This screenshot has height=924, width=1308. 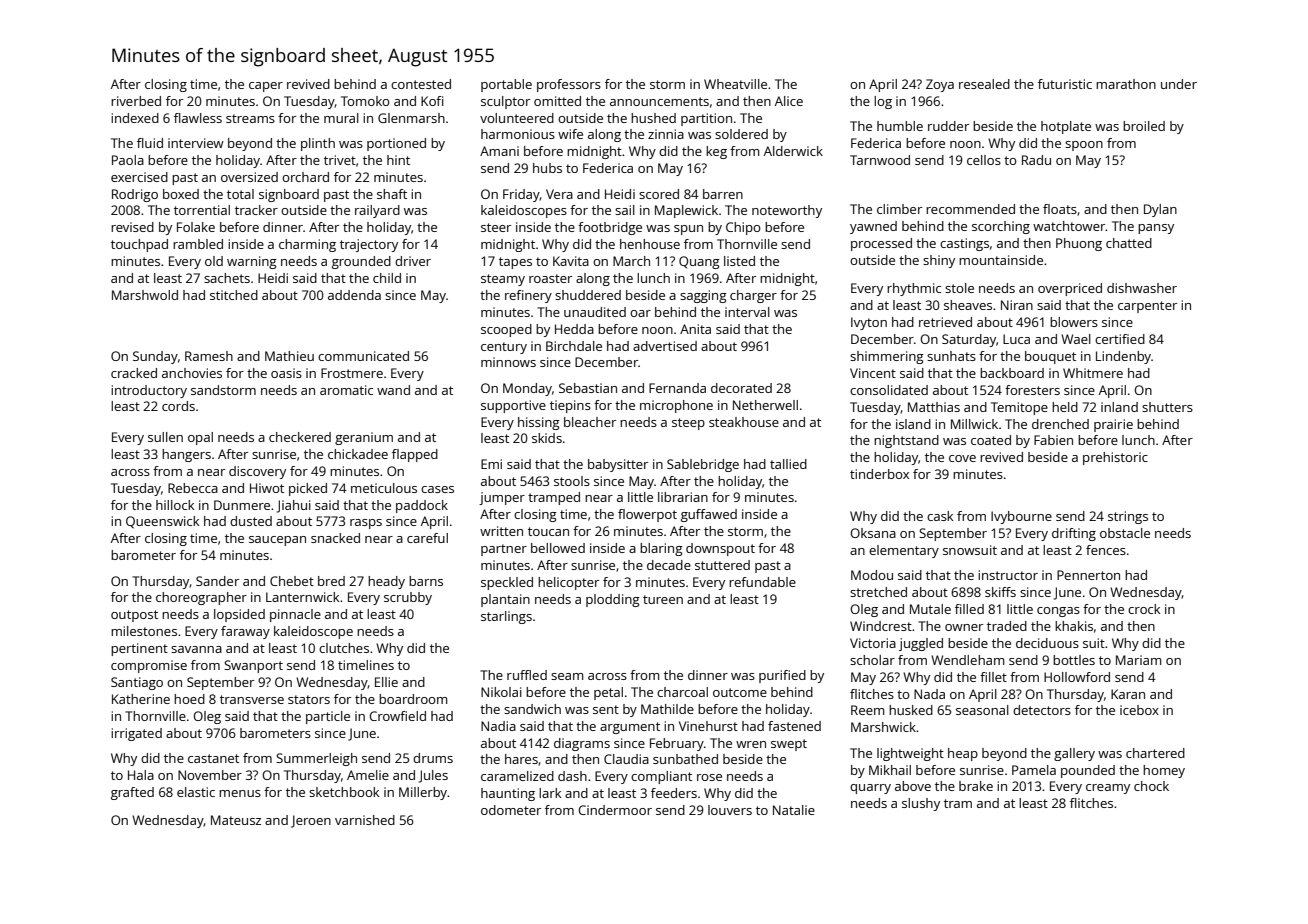 I want to click on held, so click(x=1065, y=407).
